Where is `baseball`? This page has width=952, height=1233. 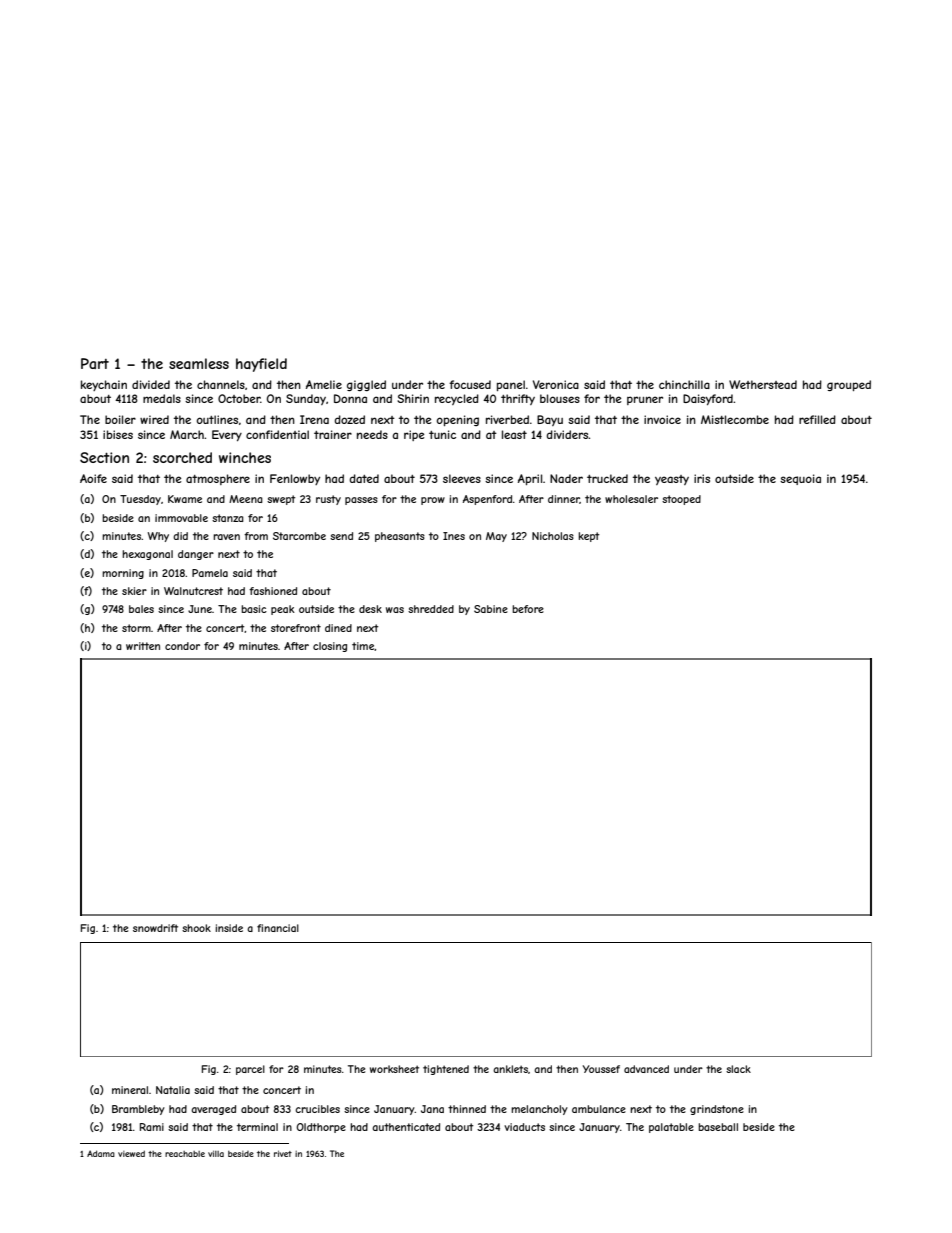 baseball is located at coordinates (718, 1127).
